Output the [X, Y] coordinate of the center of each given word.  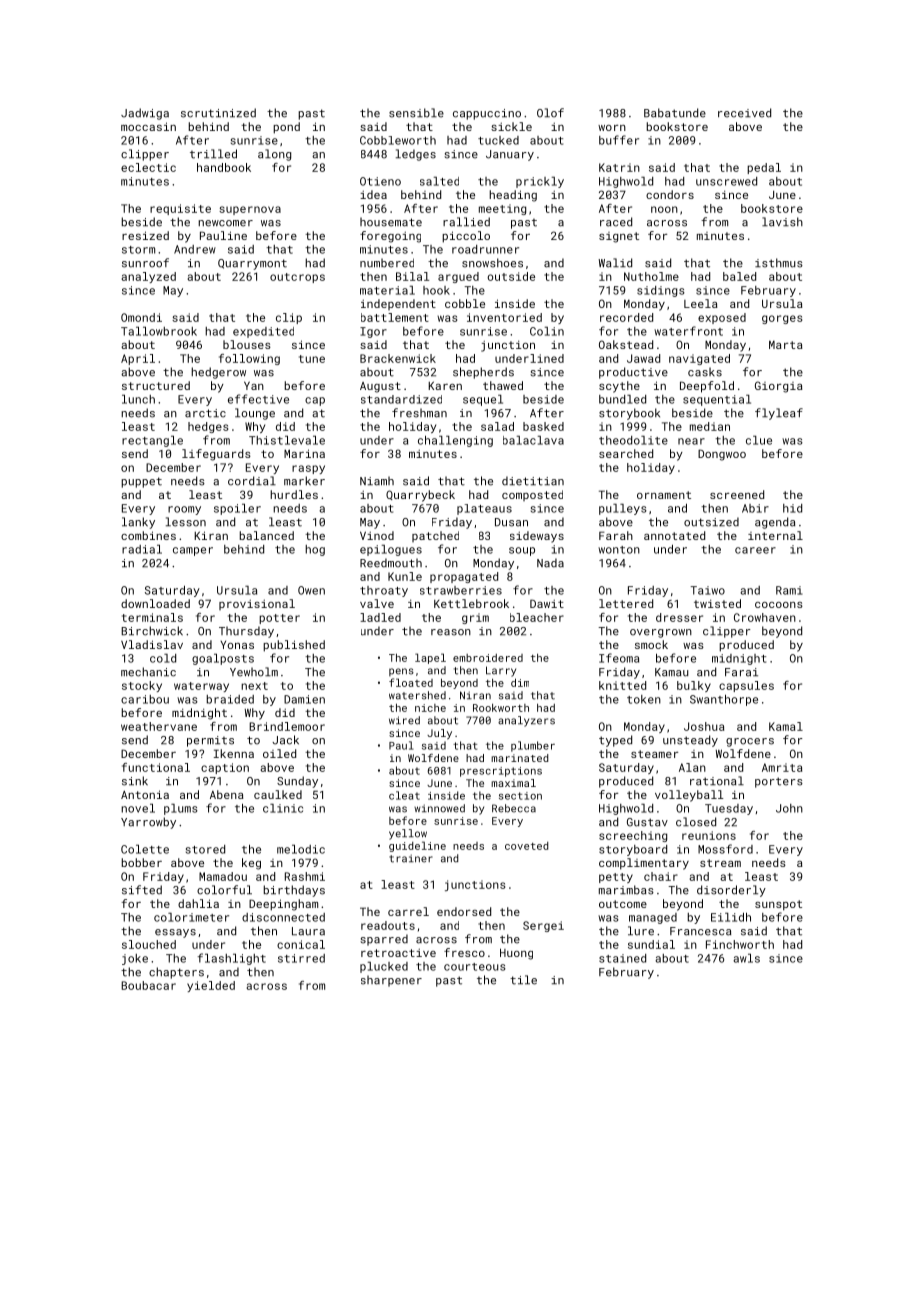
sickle [511, 126]
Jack [285, 740]
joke [135, 959]
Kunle [405, 576]
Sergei [543, 926]
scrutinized [218, 113]
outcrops [297, 278]
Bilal [412, 276]
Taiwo [708, 590]
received [744, 113]
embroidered [488, 658]
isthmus [779, 263]
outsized [711, 522]
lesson [186, 522]
